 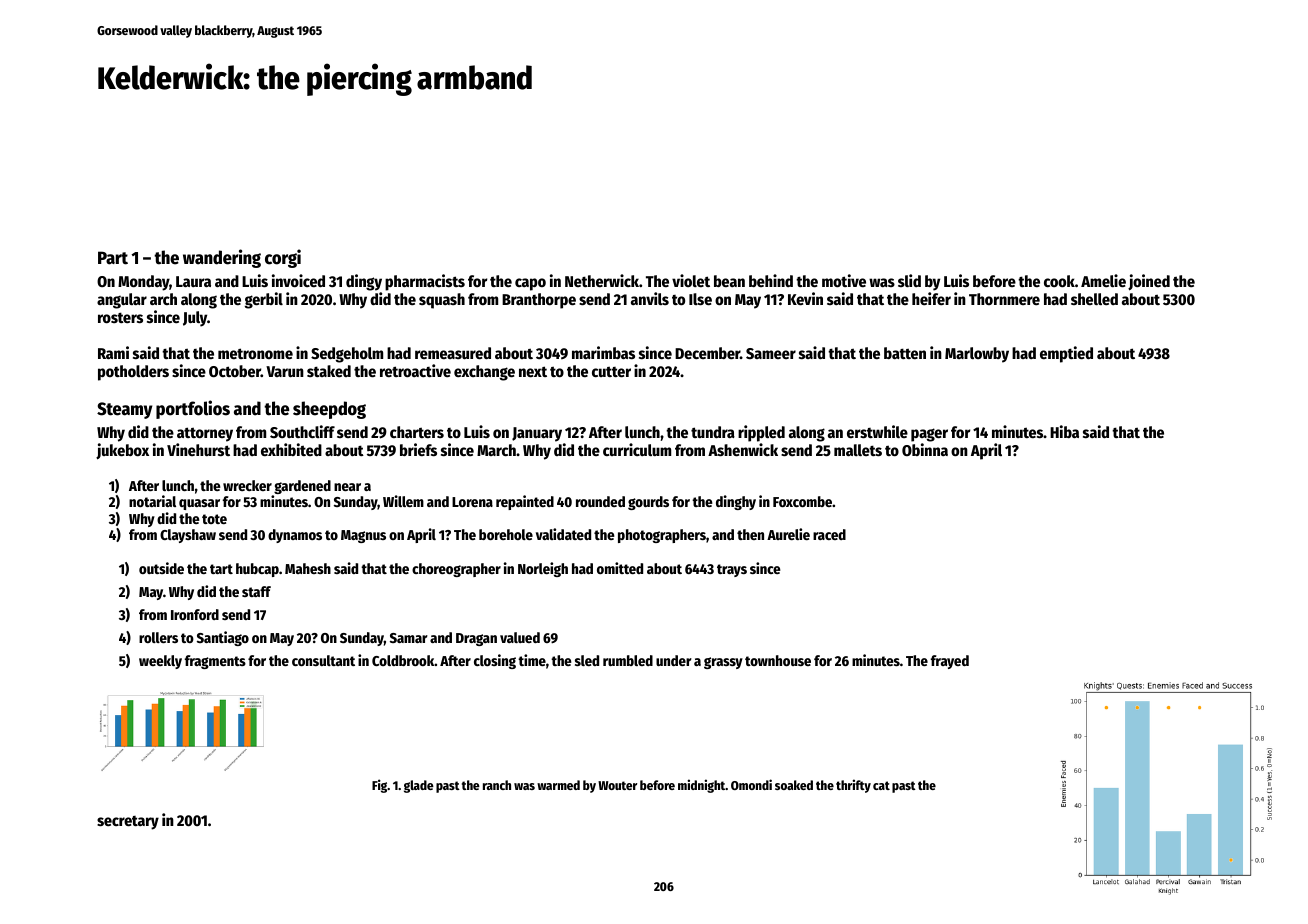 What do you see at coordinates (1094, 299) in the document?
I see `shelled` at bounding box center [1094, 299].
